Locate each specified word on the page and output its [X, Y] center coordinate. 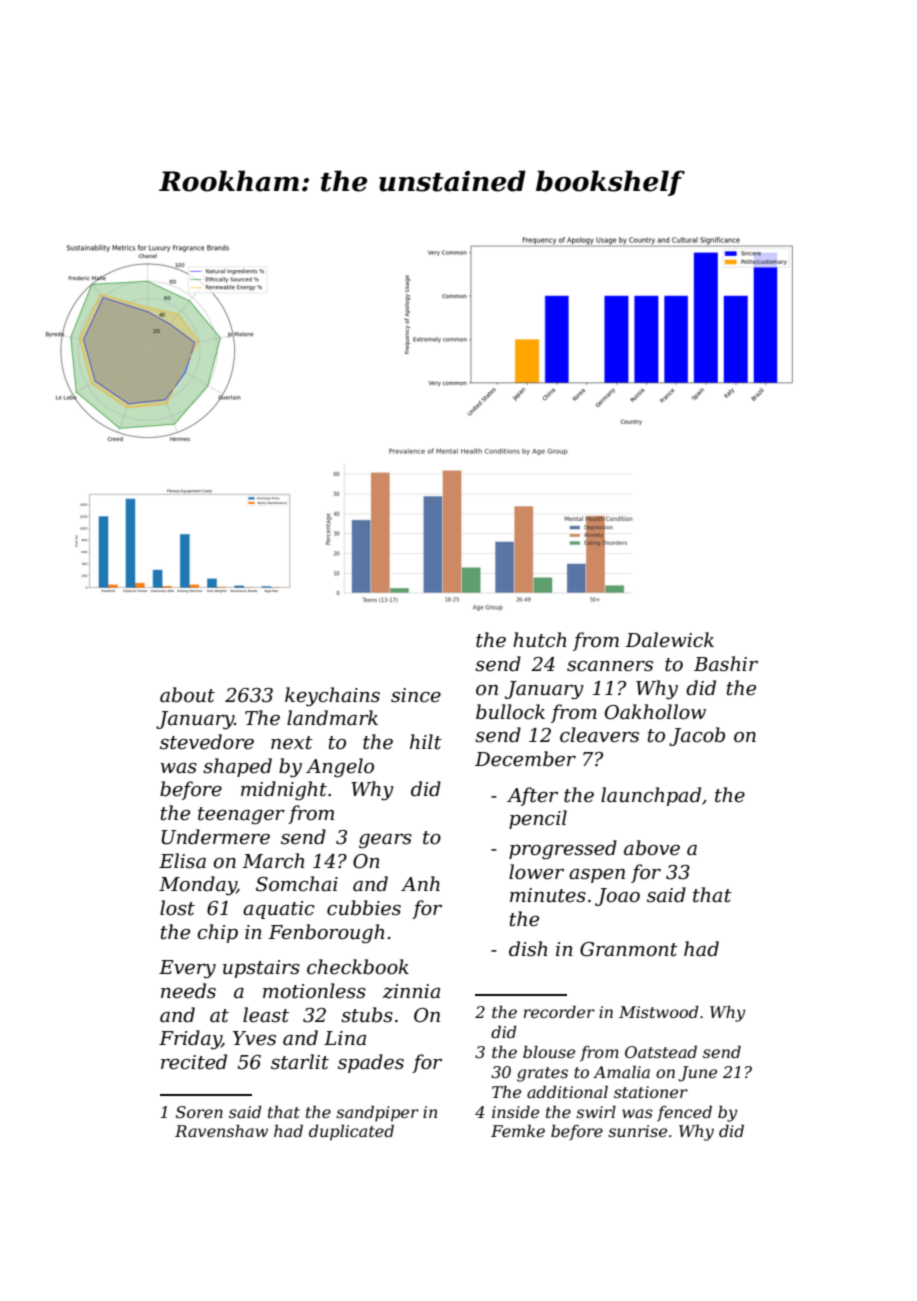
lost [177, 908]
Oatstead [661, 1052]
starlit [300, 1062]
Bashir [726, 664]
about [187, 695]
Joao [617, 897]
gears [385, 841]
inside [515, 1112]
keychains [332, 697]
